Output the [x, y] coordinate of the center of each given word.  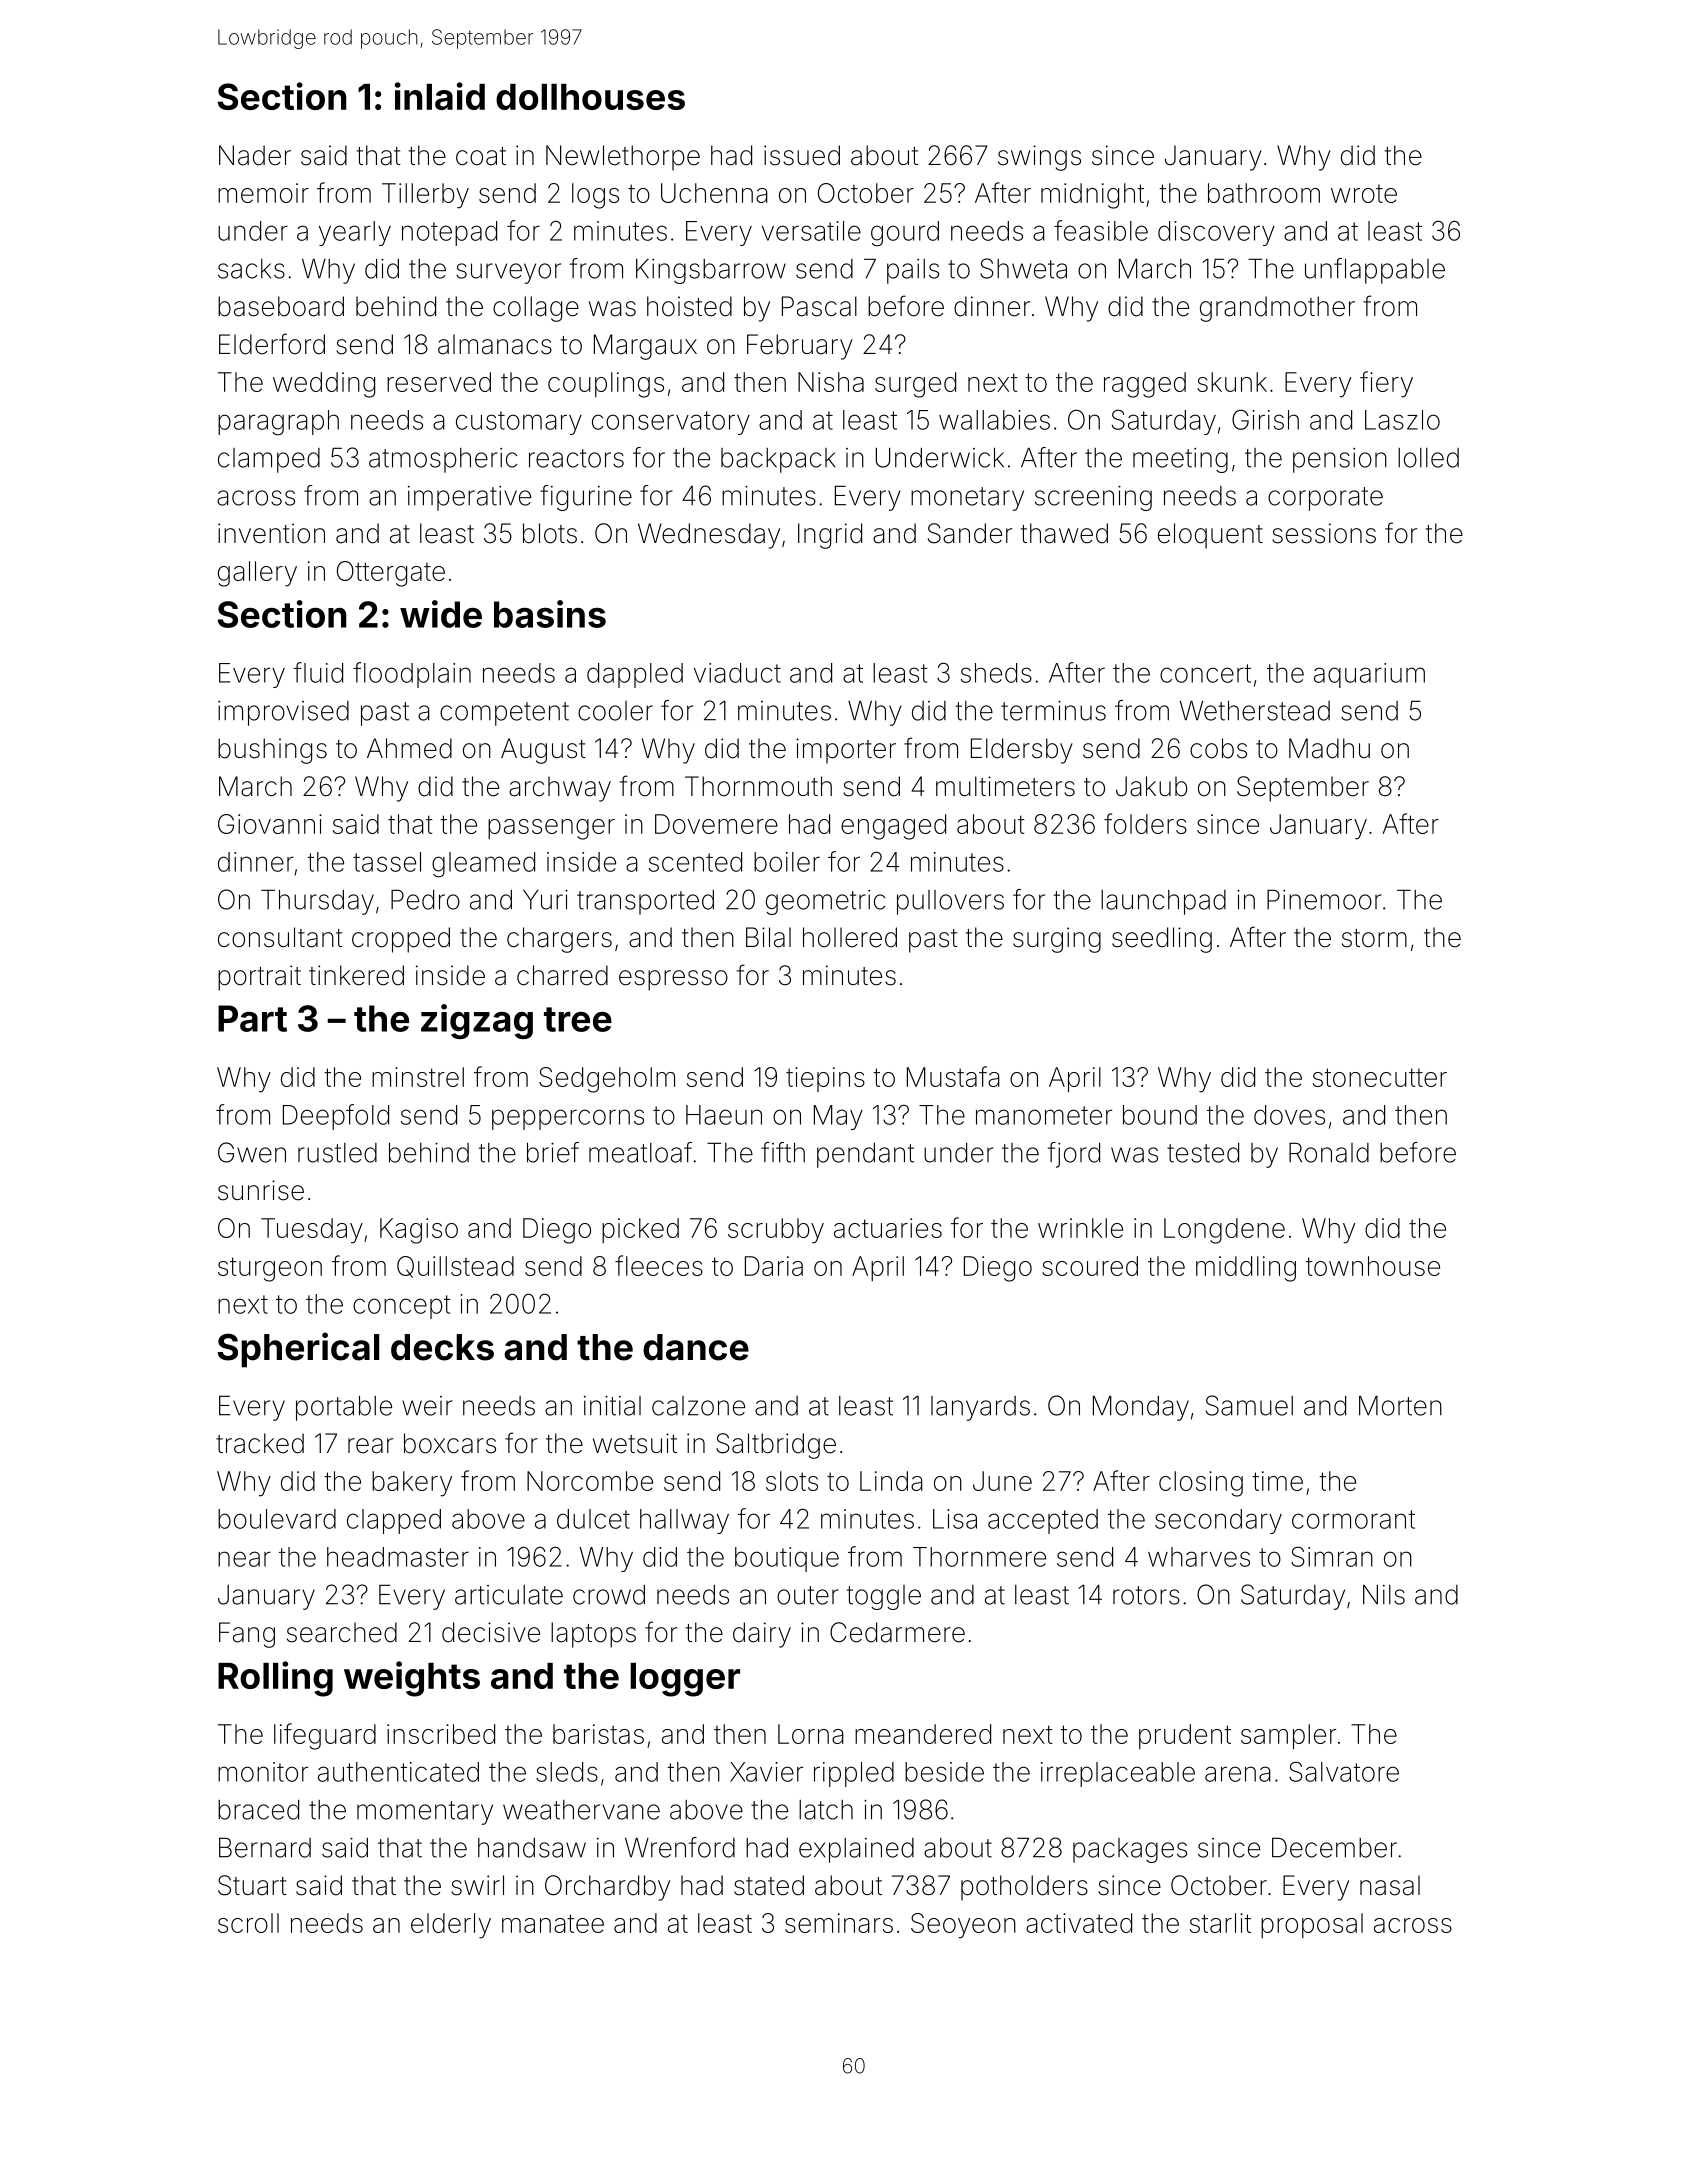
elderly [451, 1926]
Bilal [768, 937]
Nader [255, 155]
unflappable [1375, 271]
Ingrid [830, 536]
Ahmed [409, 748]
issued [802, 155]
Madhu [1329, 748]
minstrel [418, 1077]
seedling [1162, 940]
